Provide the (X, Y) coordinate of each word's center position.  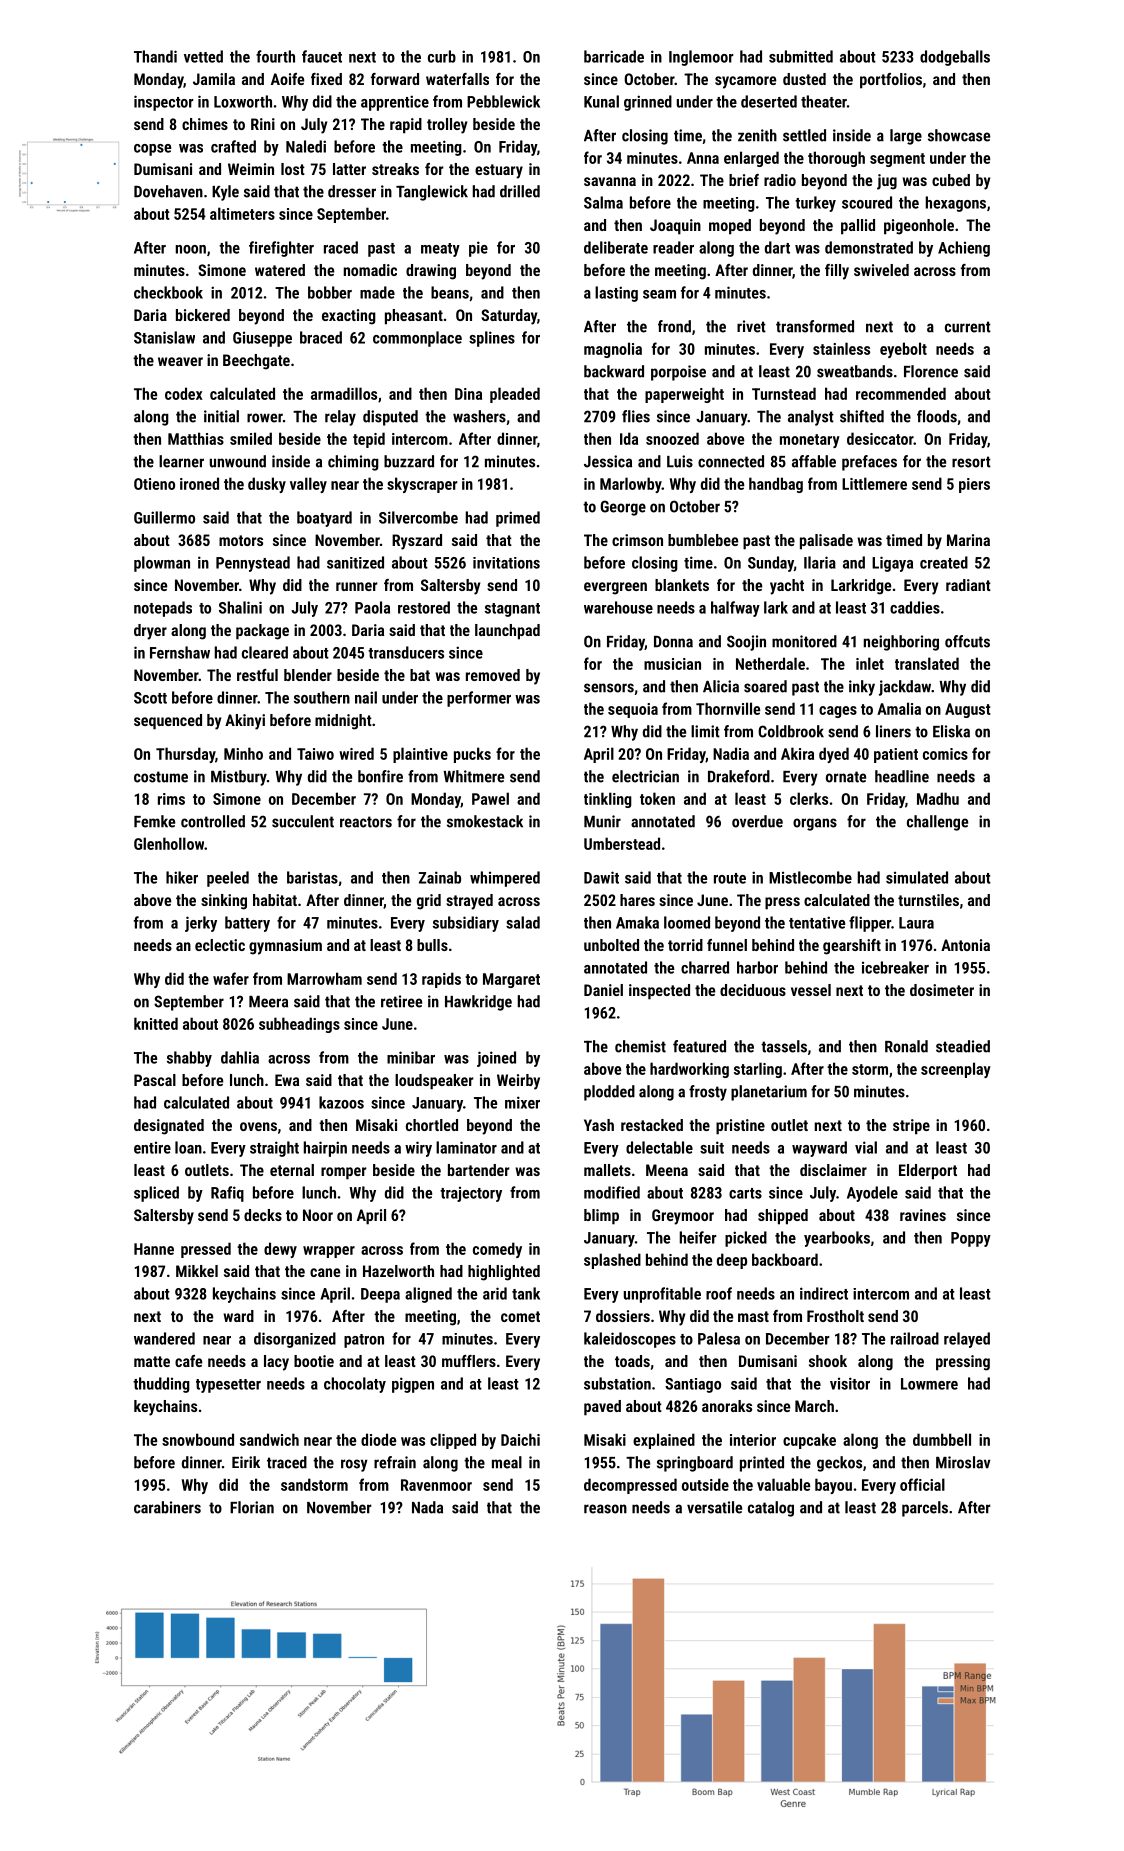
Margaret (511, 980)
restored (424, 607)
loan (188, 1147)
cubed (951, 180)
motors (241, 540)
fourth (275, 56)
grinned (648, 103)
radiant (968, 585)
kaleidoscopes (630, 1340)
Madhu (938, 798)
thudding (161, 1385)
